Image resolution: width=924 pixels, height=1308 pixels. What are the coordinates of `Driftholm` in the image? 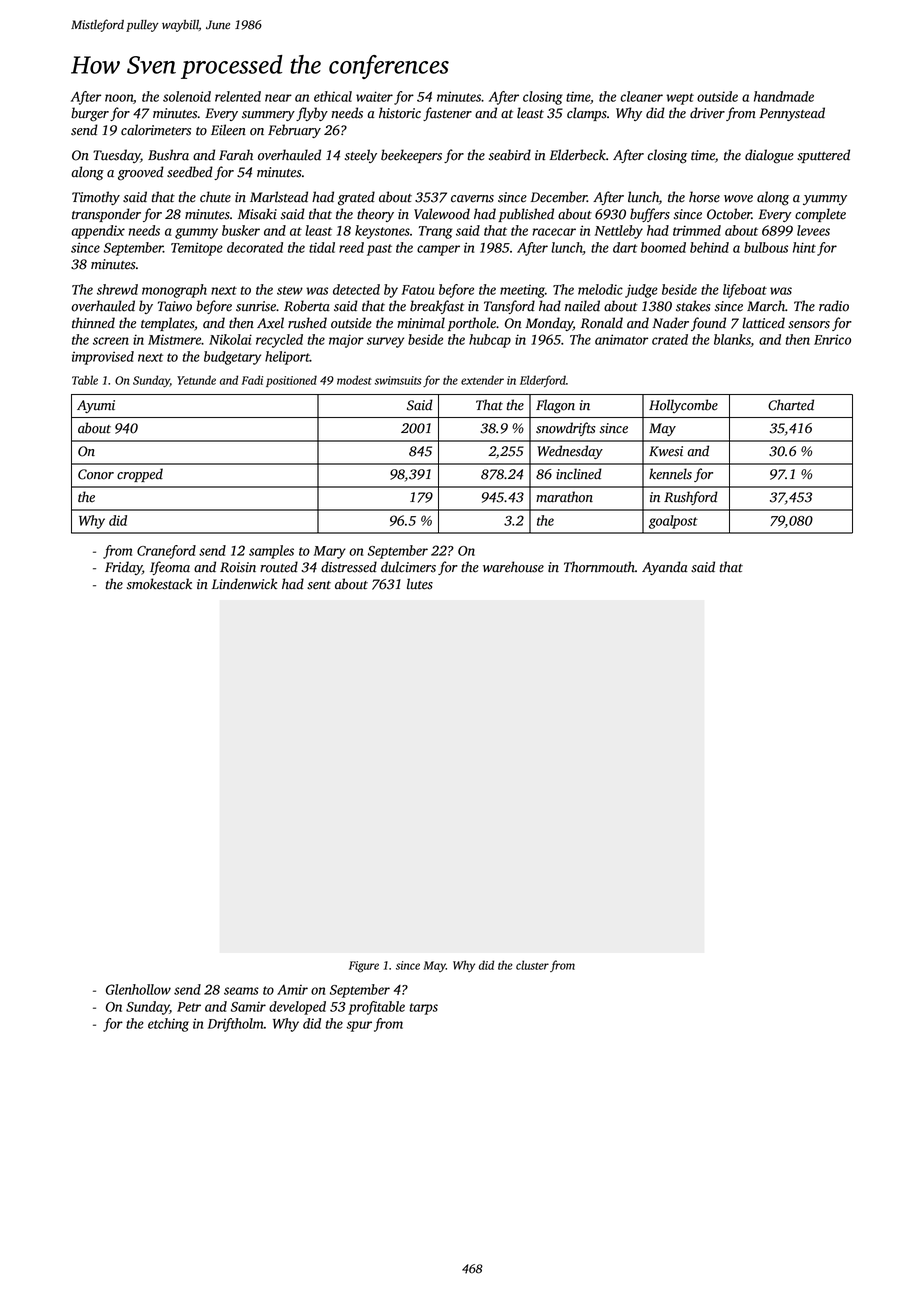 It's located at (235, 1025).
